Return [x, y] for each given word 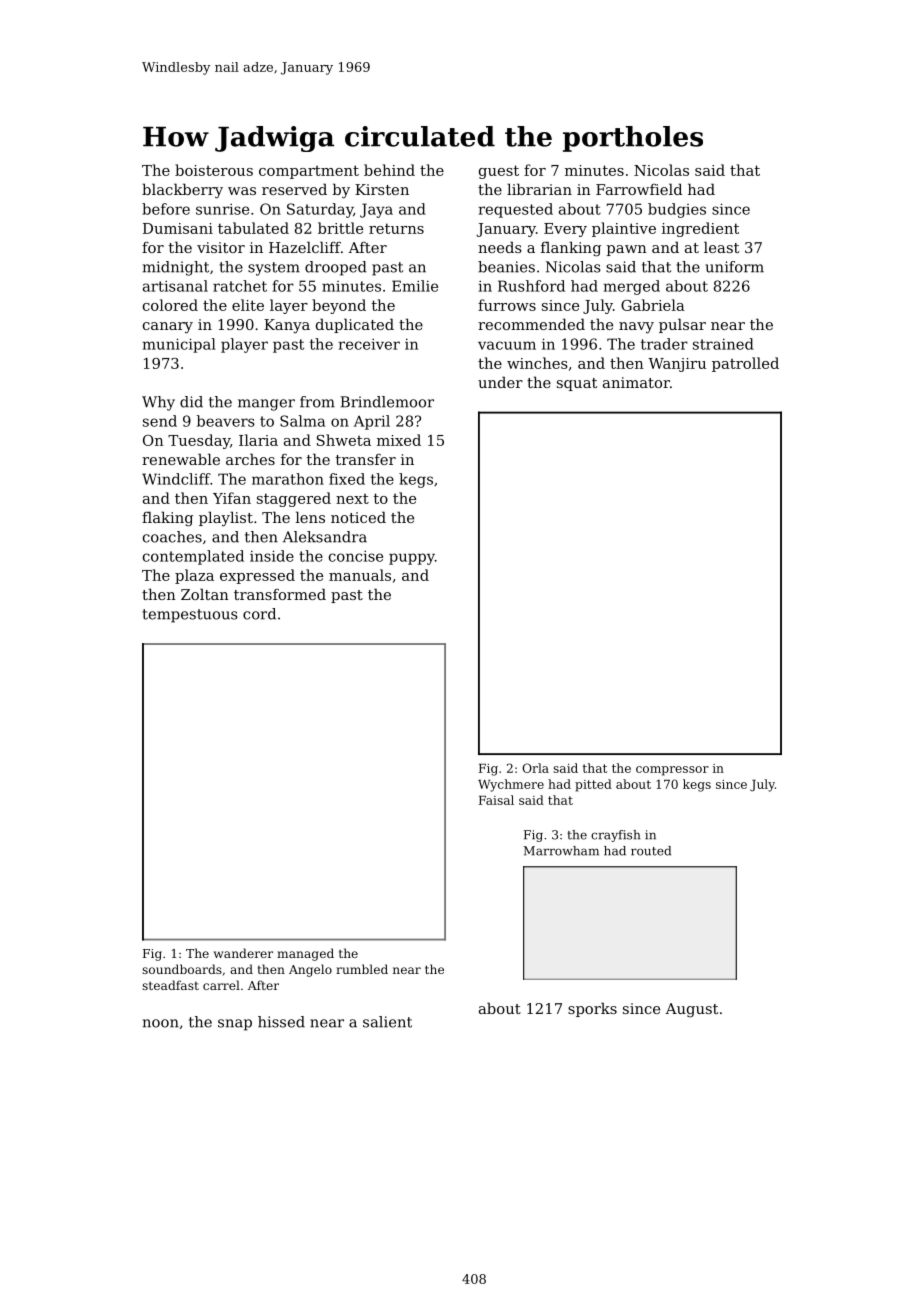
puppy [412, 559]
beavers [225, 421]
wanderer [243, 953]
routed [651, 851]
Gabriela [653, 305]
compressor [672, 771]
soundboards [182, 969]
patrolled [745, 364]
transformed [280, 594]
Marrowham [561, 851]
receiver [369, 344]
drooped [336, 268]
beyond [339, 306]
